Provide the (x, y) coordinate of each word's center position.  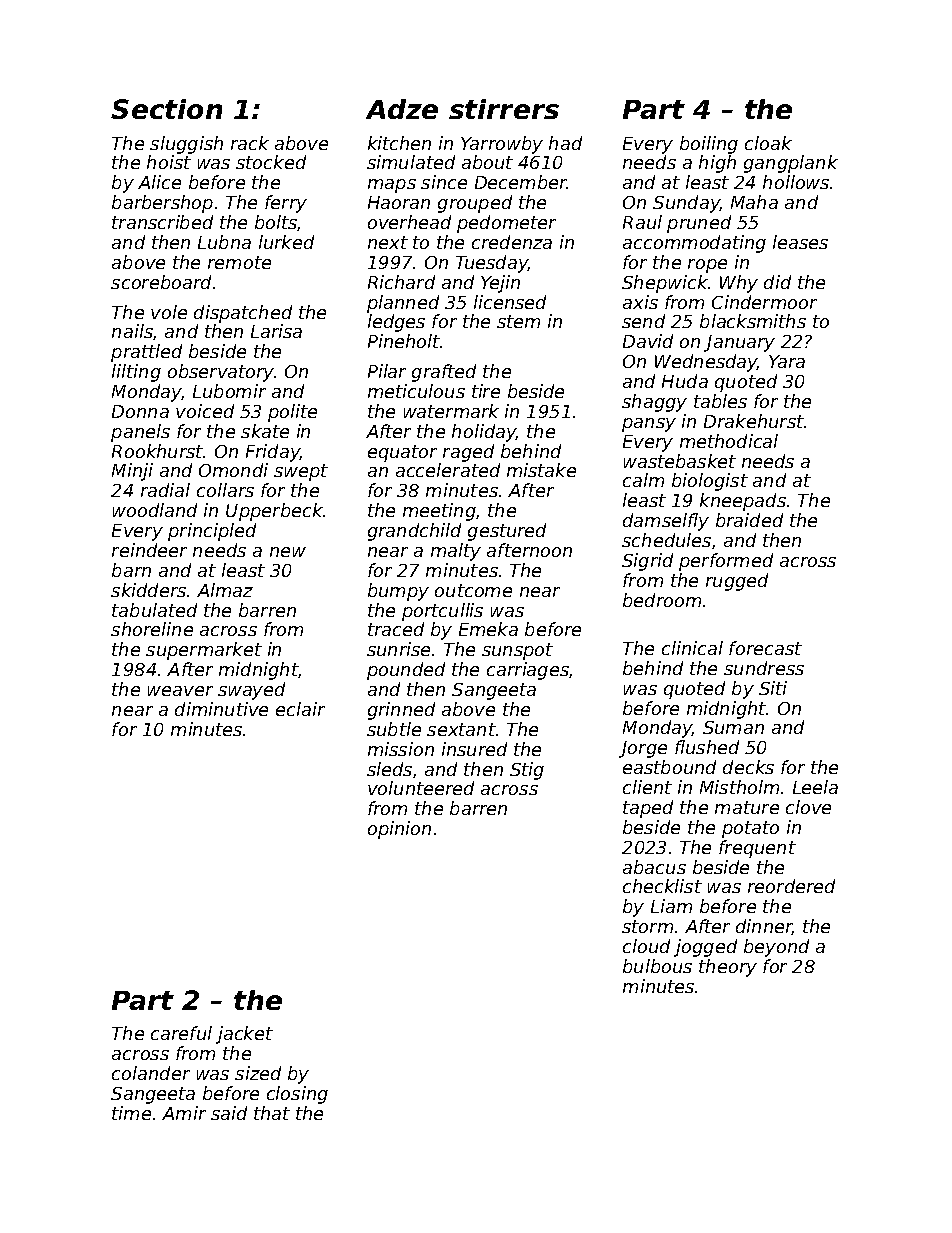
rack (250, 143)
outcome (473, 590)
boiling (709, 145)
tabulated (154, 610)
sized (258, 1073)
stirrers (504, 109)
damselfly (666, 522)
